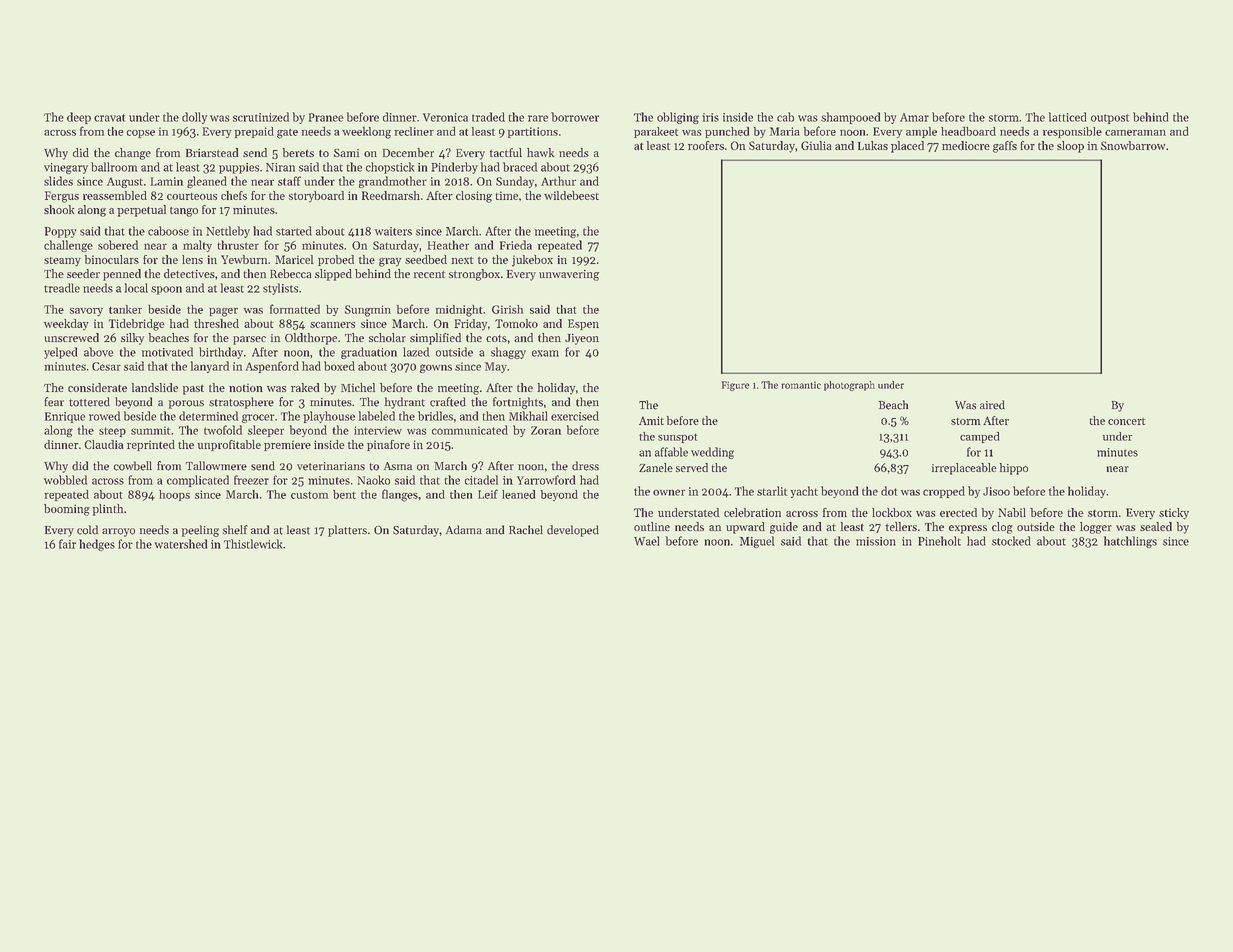  I want to click on cravat, so click(109, 118).
